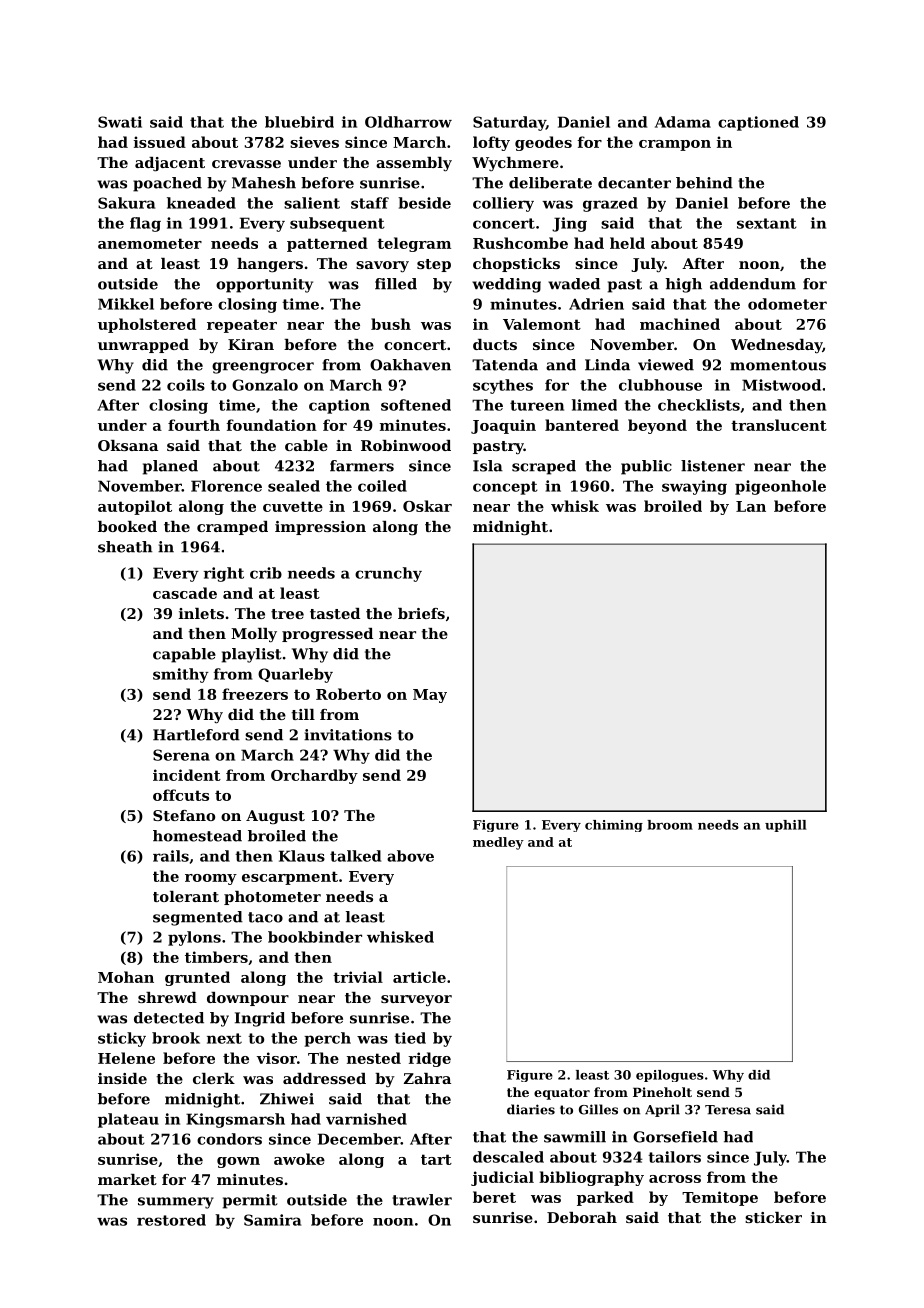 This document has height=1308, width=924. I want to click on Oakhaven, so click(410, 365).
